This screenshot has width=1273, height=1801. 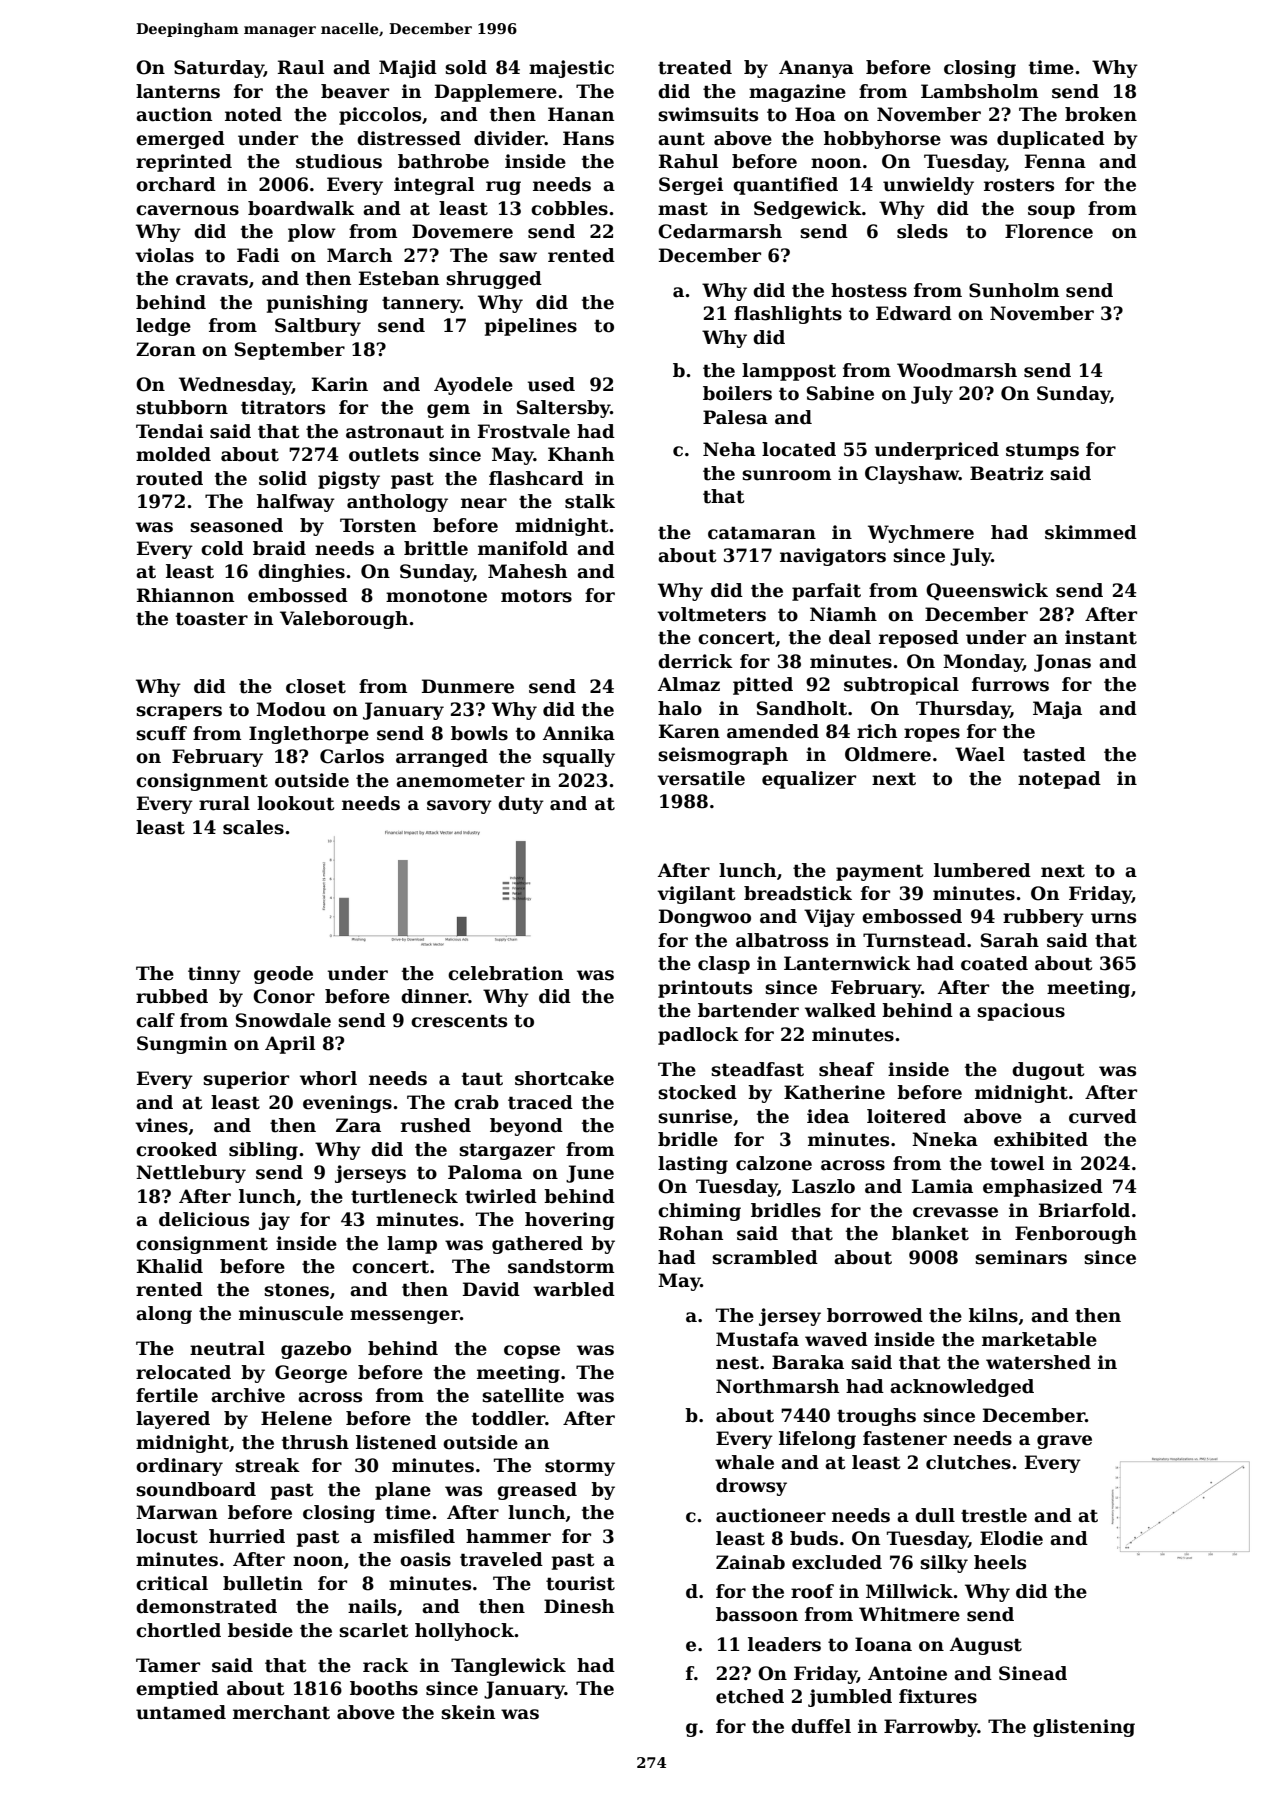 What do you see at coordinates (879, 872) in the screenshot?
I see `payment` at bounding box center [879, 872].
